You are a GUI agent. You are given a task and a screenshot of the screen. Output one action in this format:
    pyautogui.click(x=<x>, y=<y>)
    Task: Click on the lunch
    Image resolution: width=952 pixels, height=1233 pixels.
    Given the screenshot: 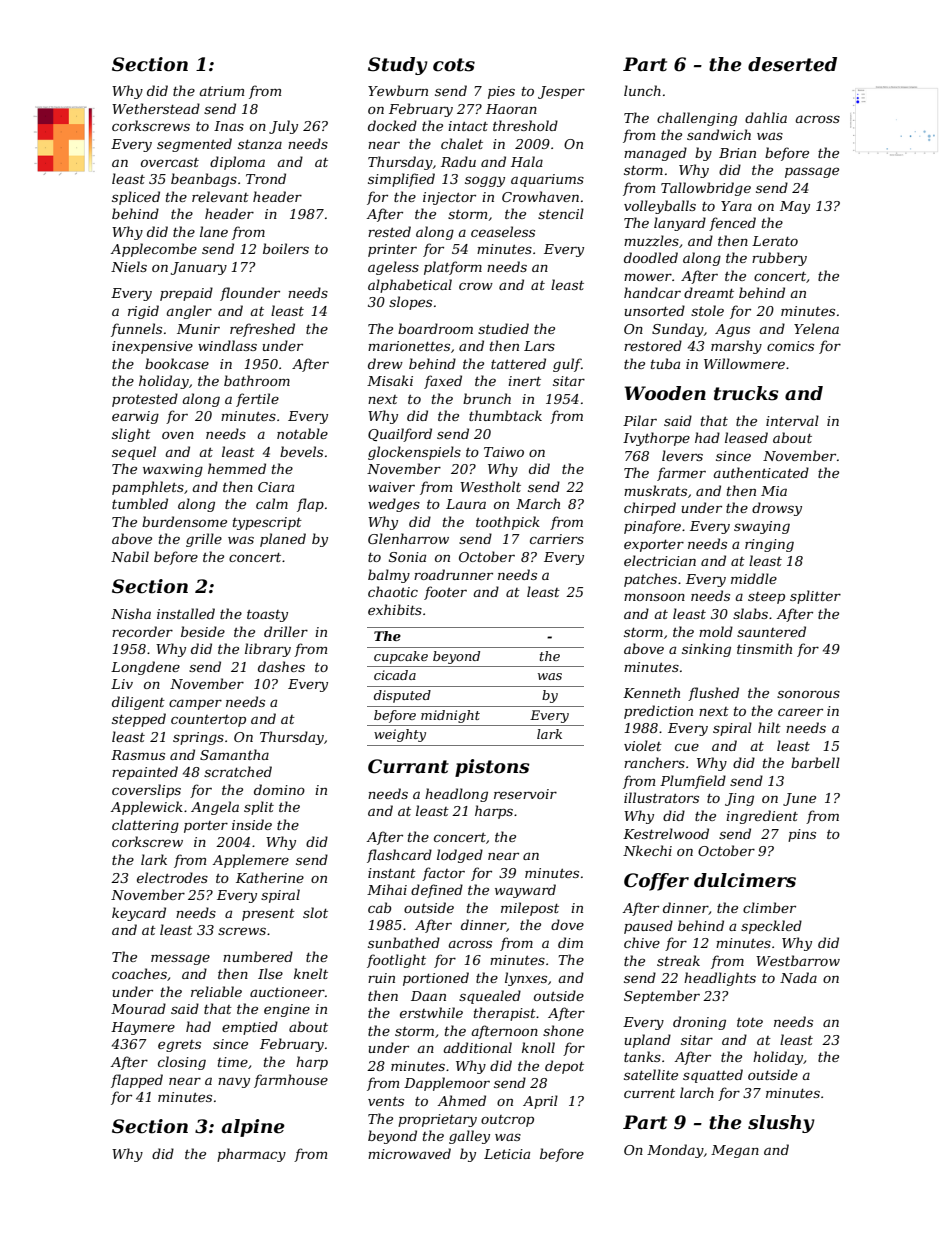 What is the action you would take?
    pyautogui.click(x=642, y=90)
